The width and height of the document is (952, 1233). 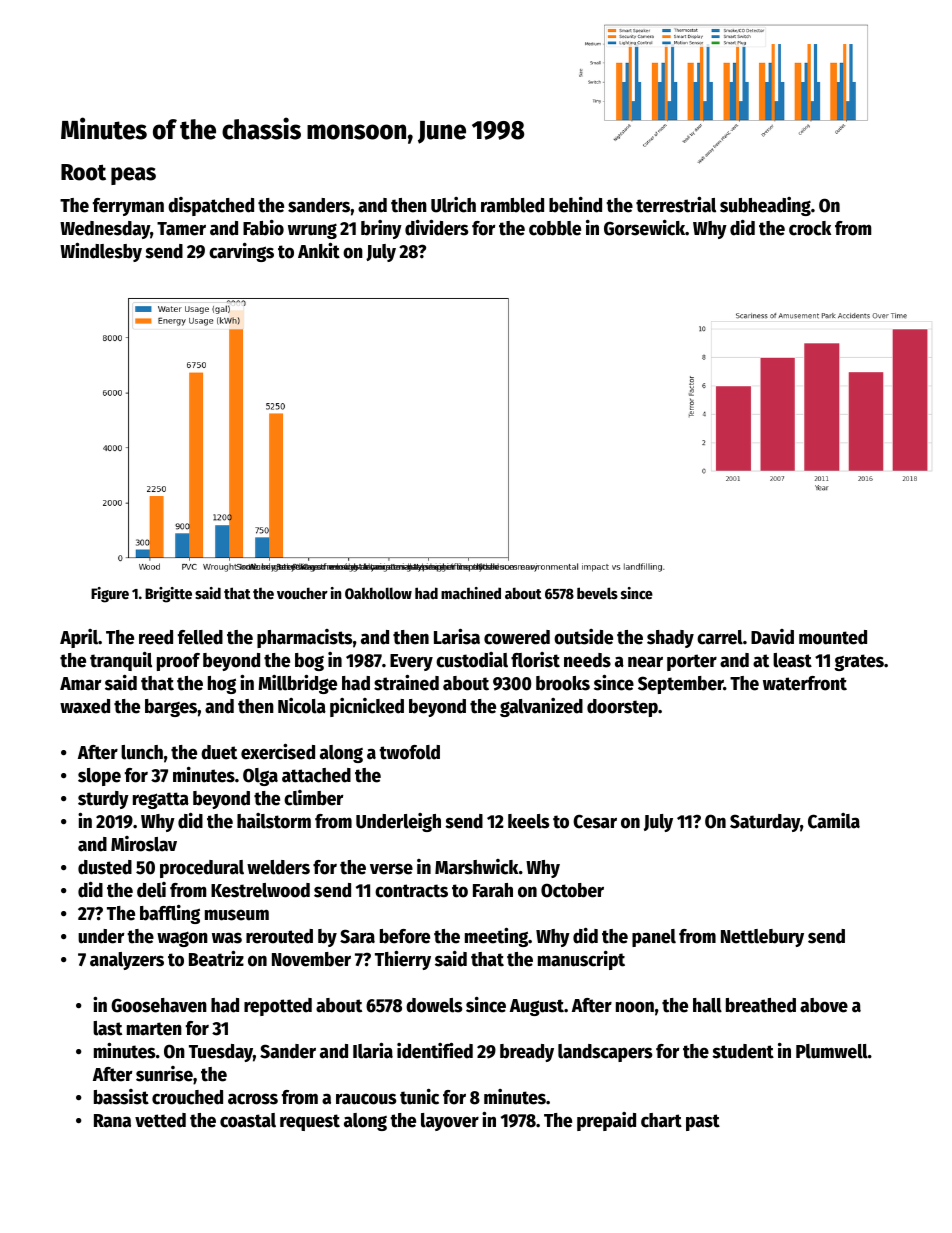 What do you see at coordinates (834, 821) in the document?
I see `Camila` at bounding box center [834, 821].
